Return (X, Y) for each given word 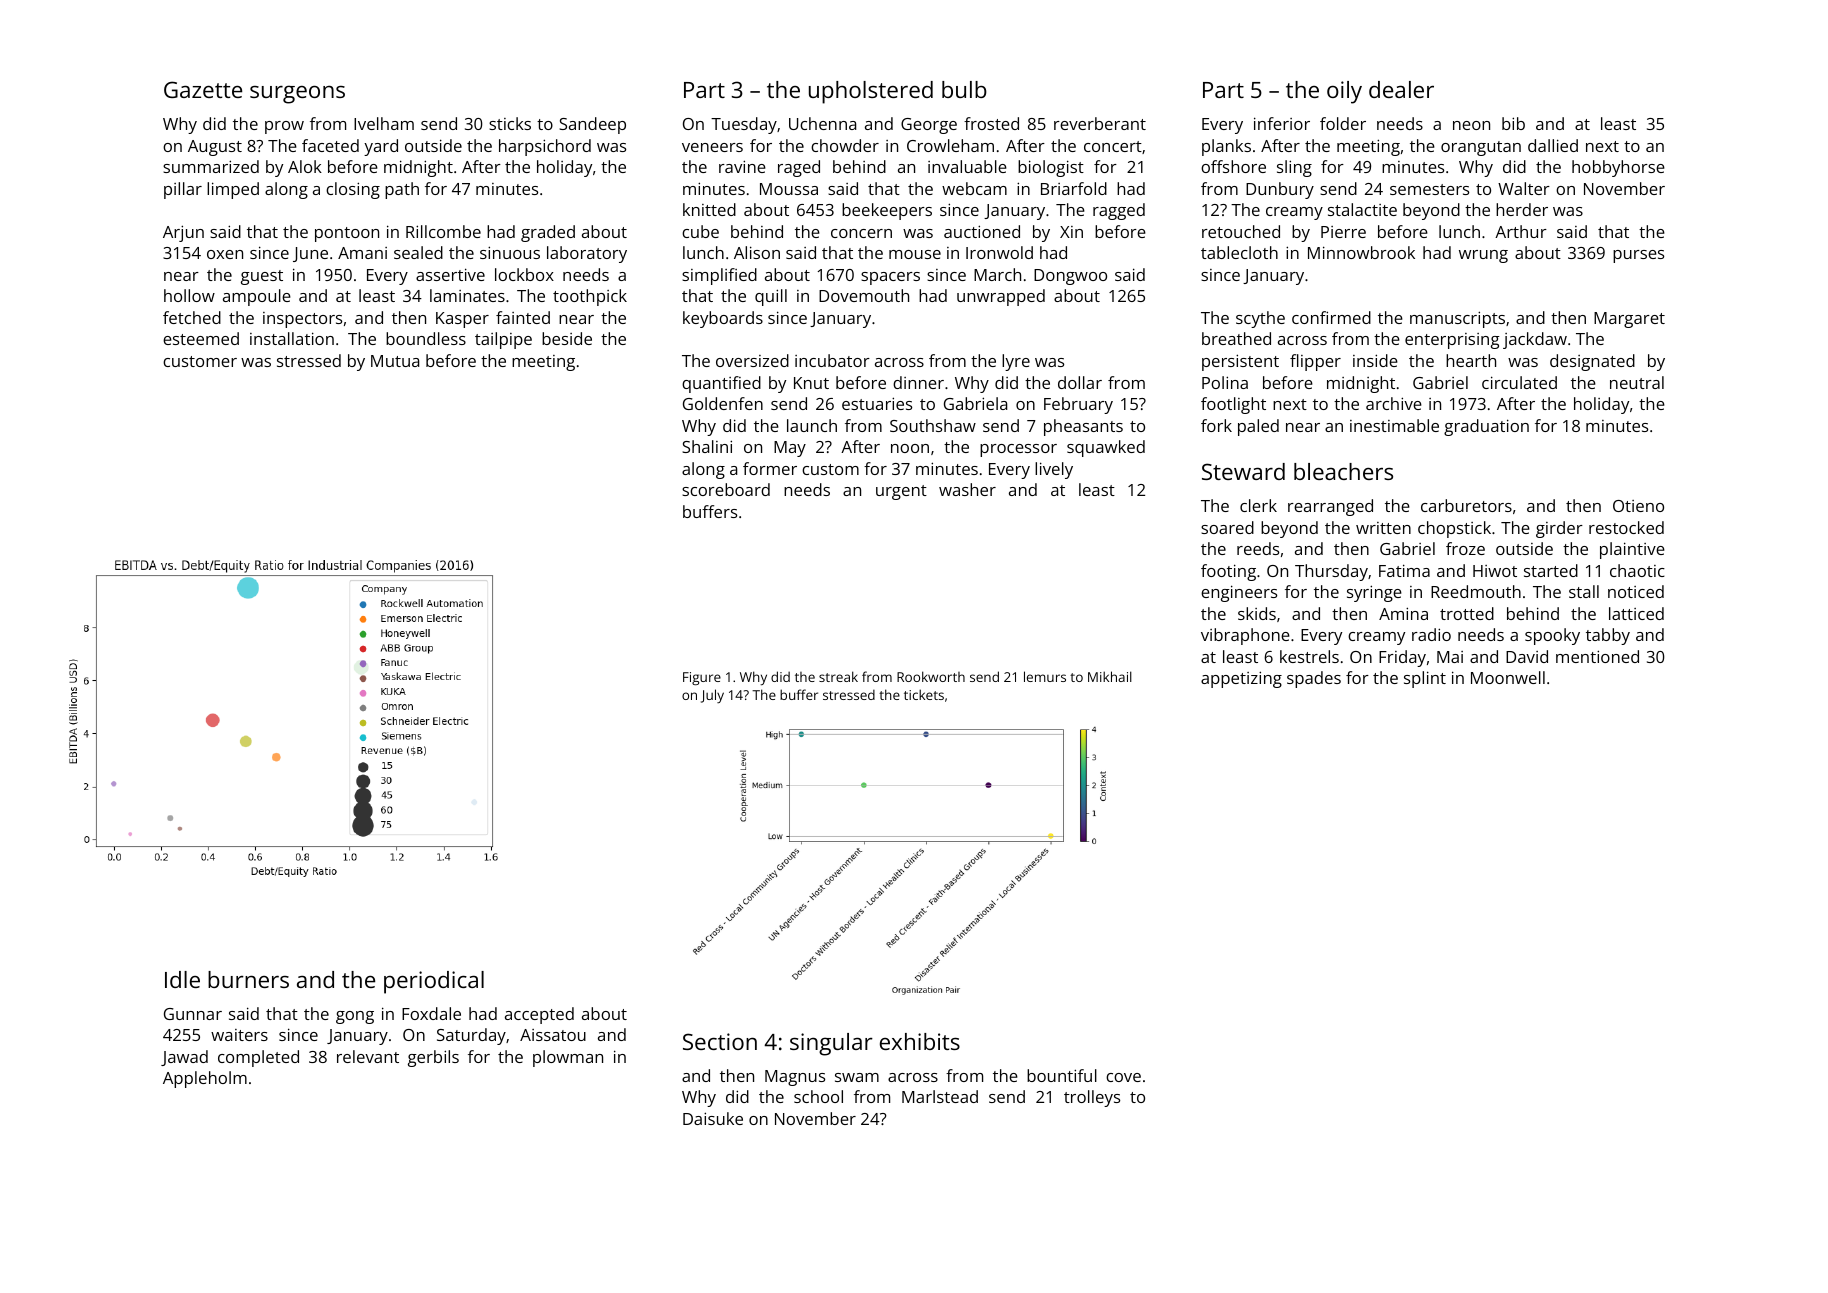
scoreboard (726, 489)
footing (1228, 572)
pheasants (1083, 427)
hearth (1471, 360)
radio (1431, 634)
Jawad (184, 1058)
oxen (225, 254)
